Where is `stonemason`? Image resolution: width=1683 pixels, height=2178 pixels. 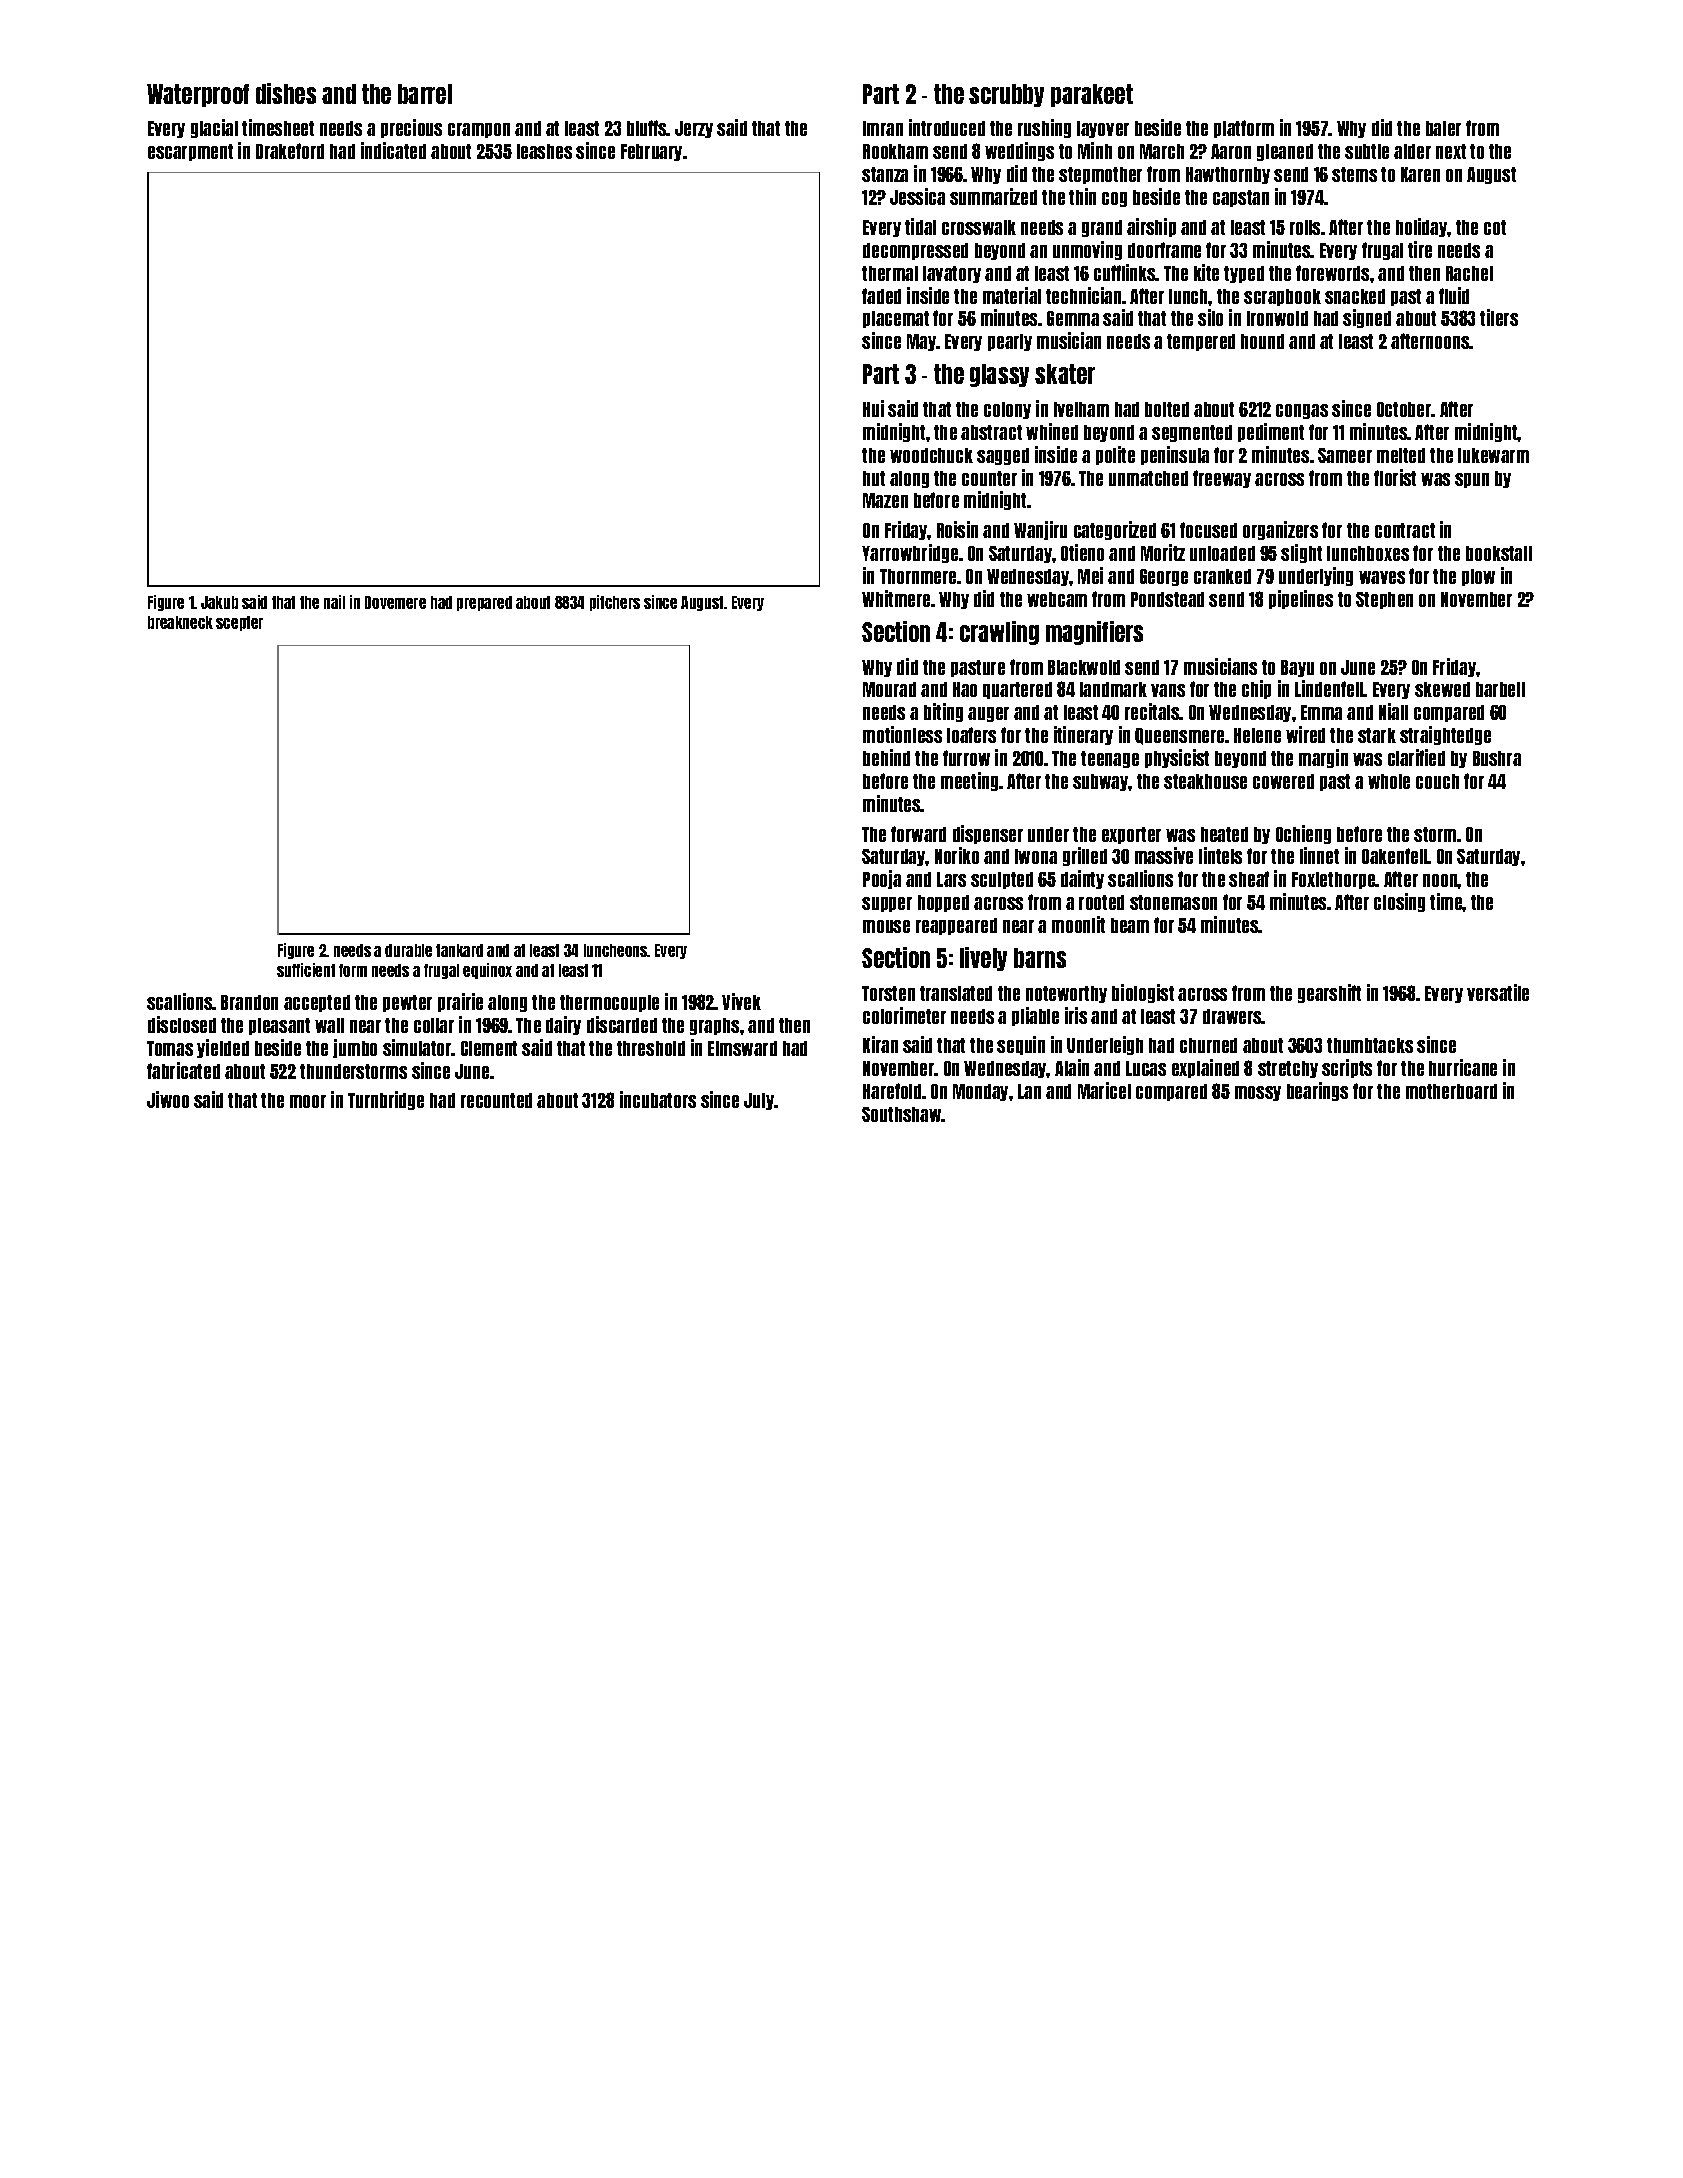 stonemason is located at coordinates (1173, 902).
